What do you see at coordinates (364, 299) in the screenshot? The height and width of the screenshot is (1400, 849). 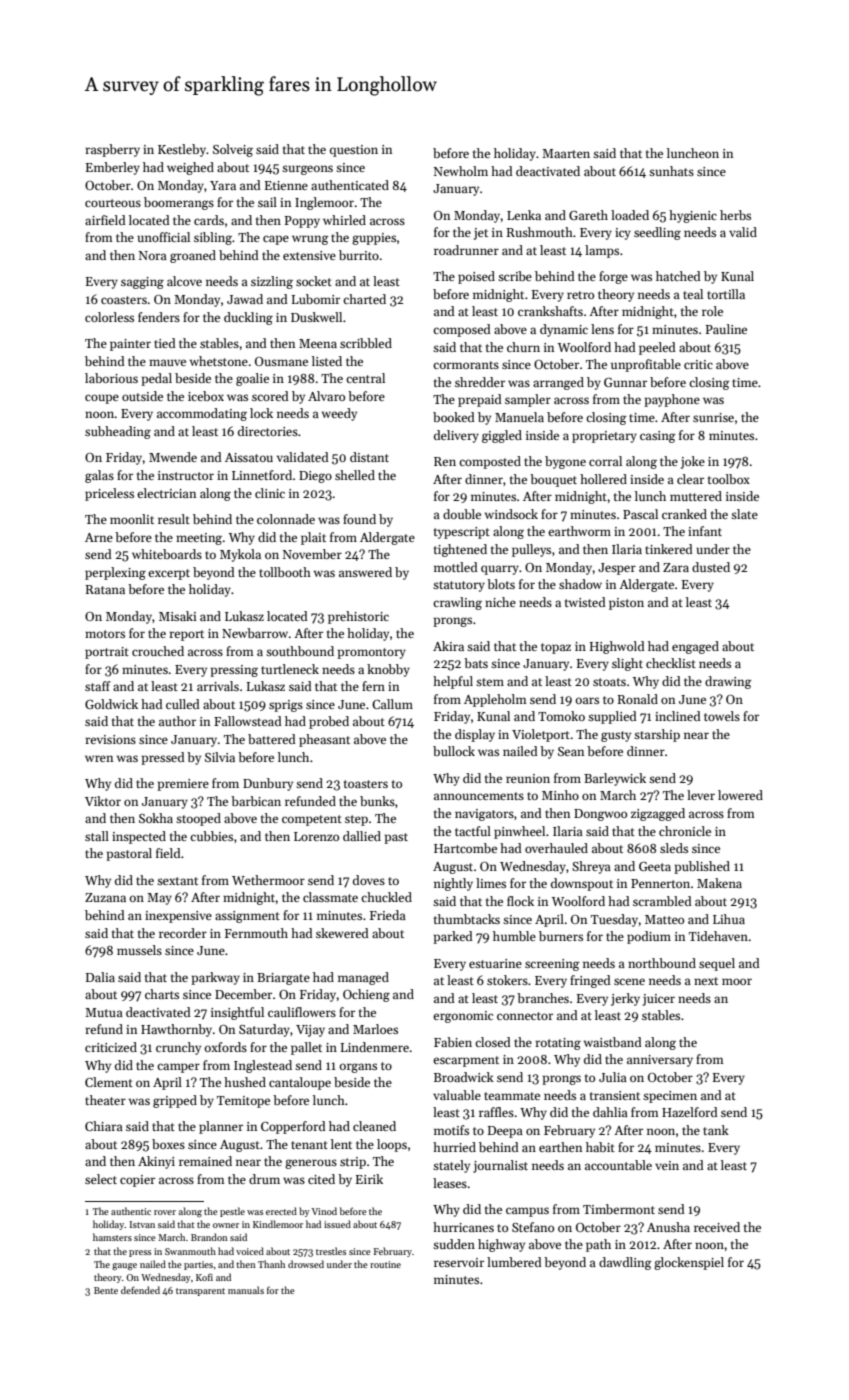 I see `charted` at bounding box center [364, 299].
